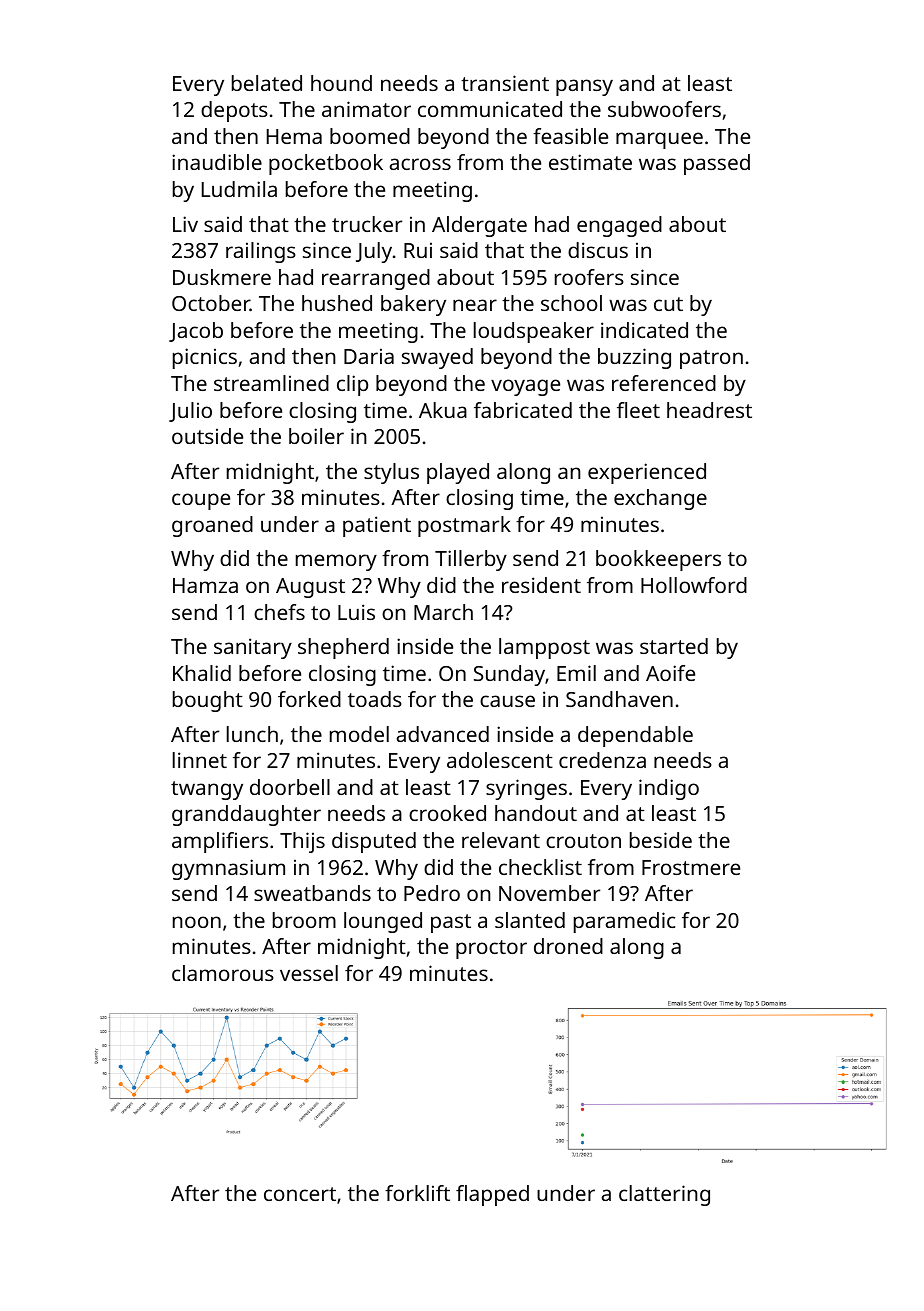 The image size is (924, 1311). I want to click on railings, so click(261, 252).
